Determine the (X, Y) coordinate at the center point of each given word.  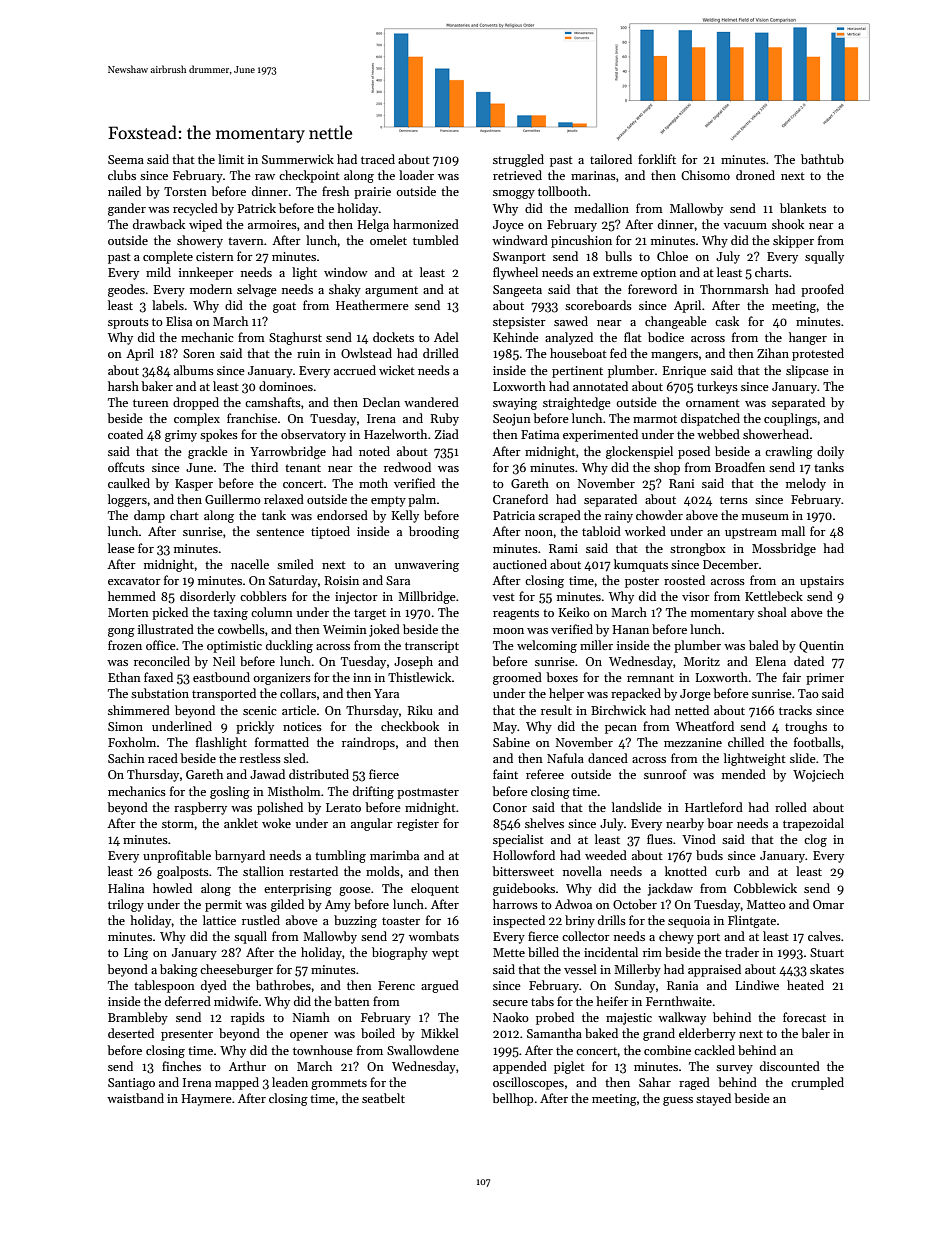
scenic (260, 710)
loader (416, 175)
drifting (373, 792)
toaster (401, 921)
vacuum (745, 226)
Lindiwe (757, 985)
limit (231, 159)
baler (815, 1033)
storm (178, 824)
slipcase (807, 371)
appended (520, 1067)
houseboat (578, 353)
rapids (248, 1018)
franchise (252, 418)
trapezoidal (813, 824)
